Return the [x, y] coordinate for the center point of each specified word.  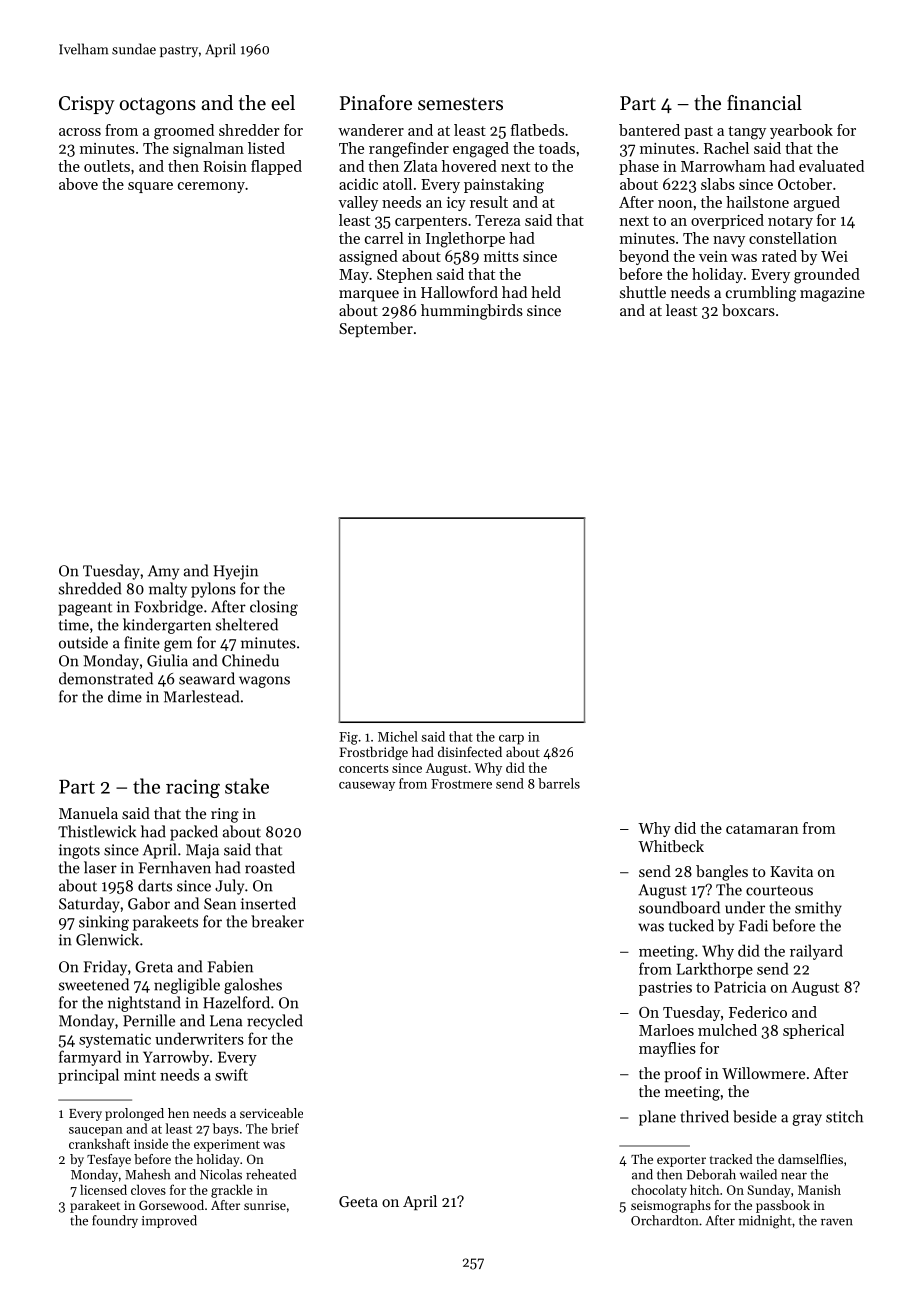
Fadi [753, 925]
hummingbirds [472, 312]
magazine [832, 294]
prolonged [134, 1114]
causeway [367, 786]
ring [225, 815]
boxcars [748, 310]
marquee [369, 296]
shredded [90, 588]
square [150, 187]
